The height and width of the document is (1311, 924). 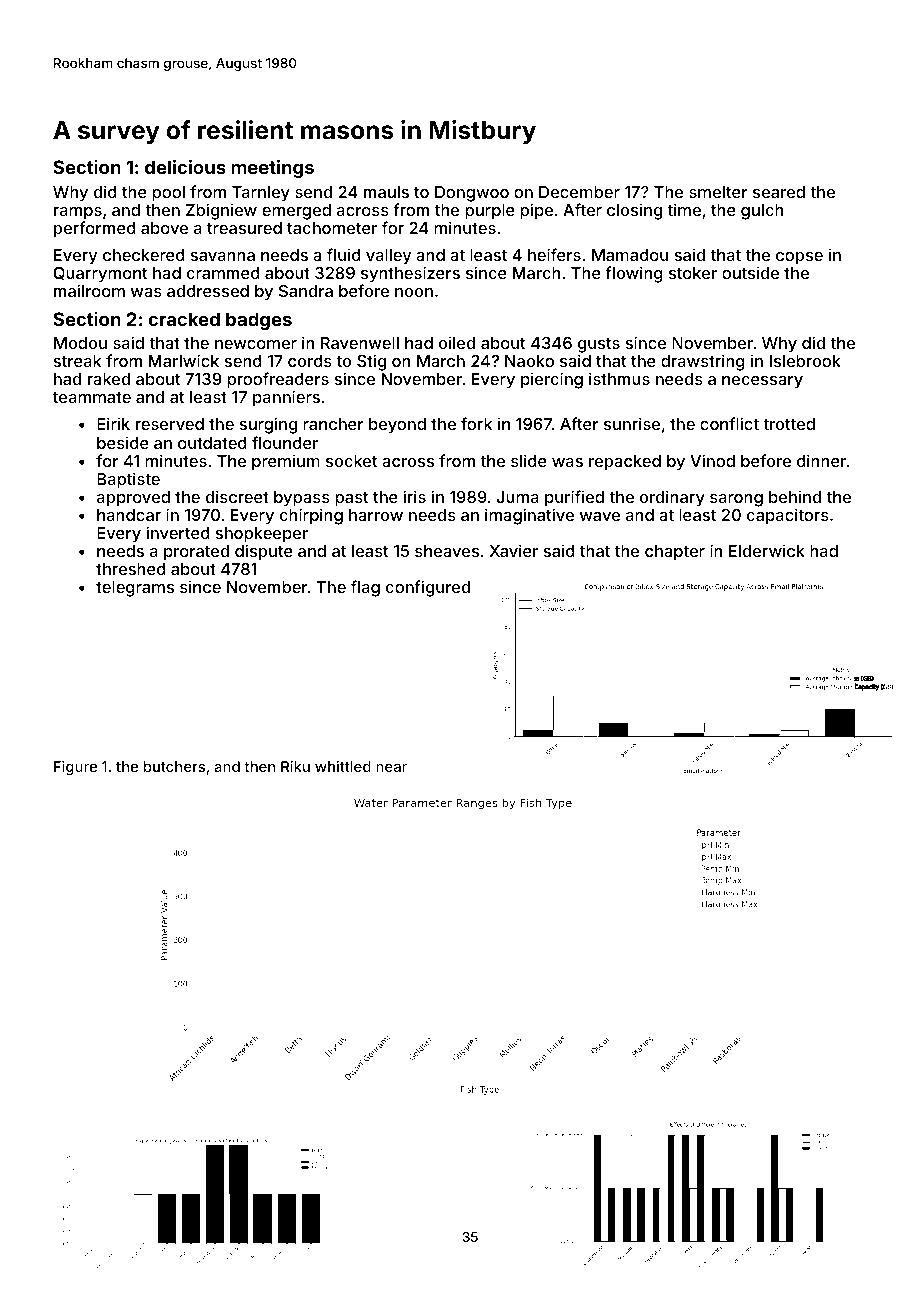 What do you see at coordinates (821, 460) in the document?
I see `dinner` at bounding box center [821, 460].
